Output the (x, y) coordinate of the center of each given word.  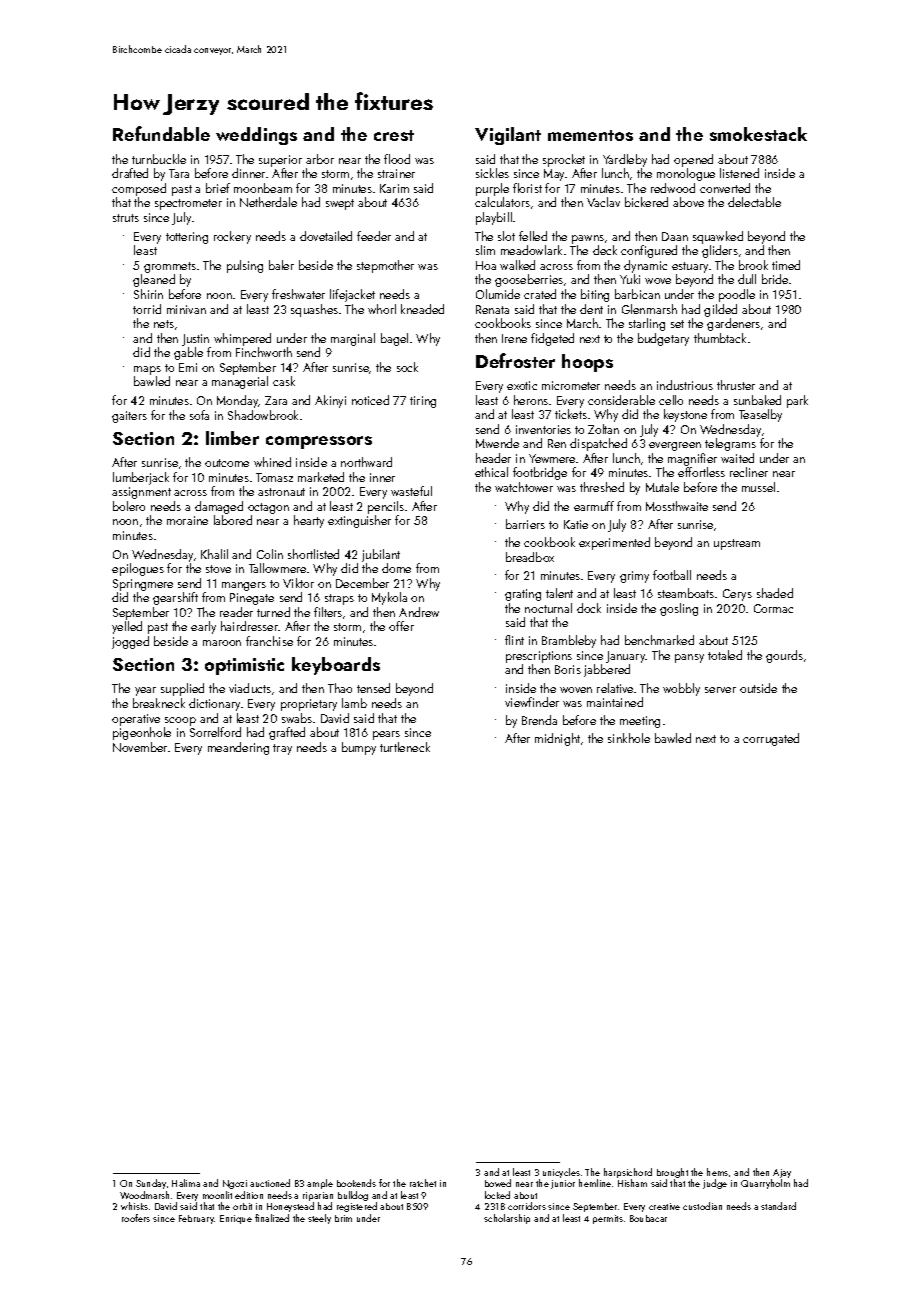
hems (717, 1172)
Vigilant (508, 136)
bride (775, 279)
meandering (238, 748)
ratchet (423, 1183)
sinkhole (629, 738)
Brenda (539, 720)
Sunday (151, 1184)
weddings (256, 136)
